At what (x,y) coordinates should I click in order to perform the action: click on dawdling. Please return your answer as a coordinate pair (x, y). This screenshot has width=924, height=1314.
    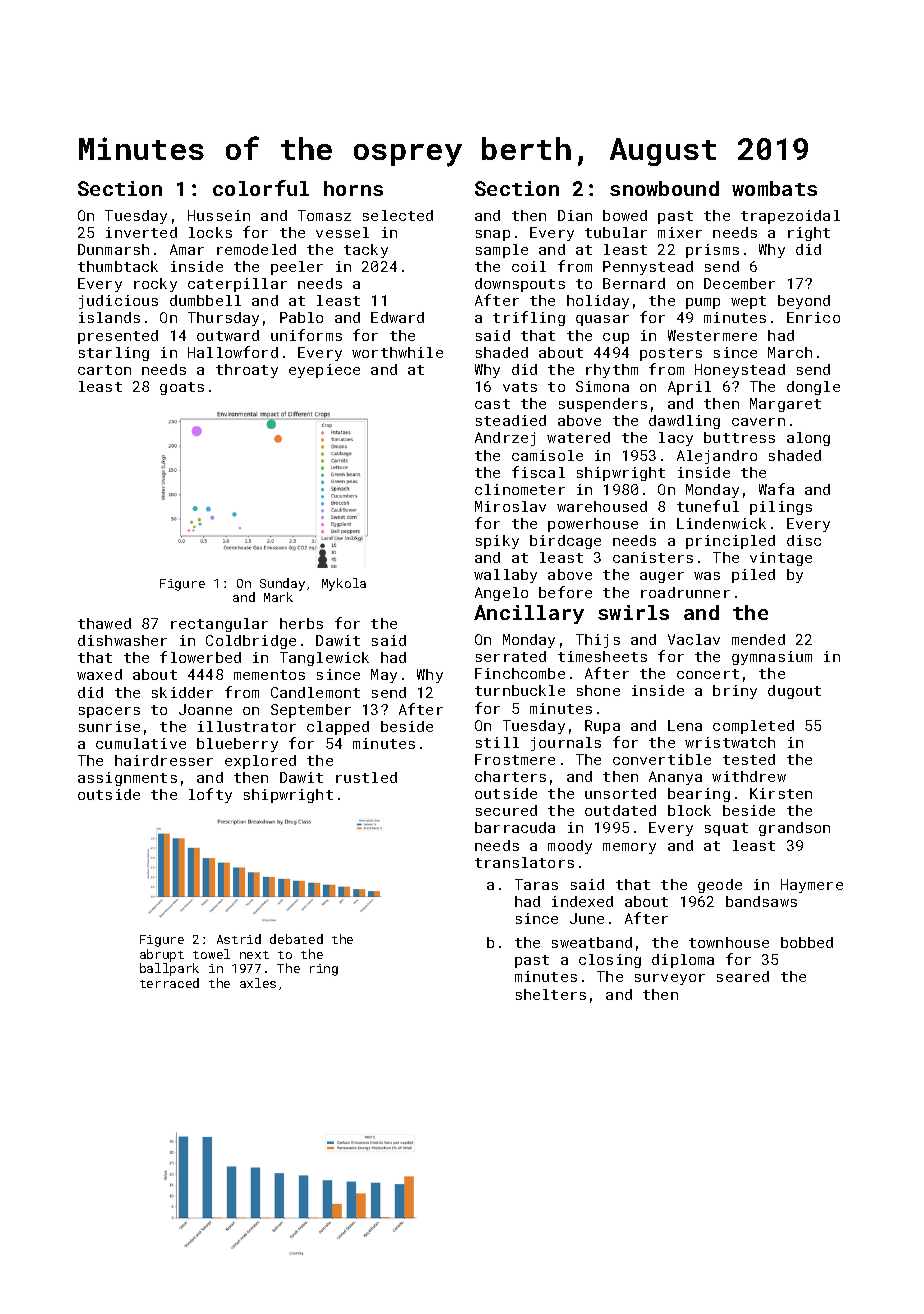
    Looking at the image, I should click on (684, 422).
